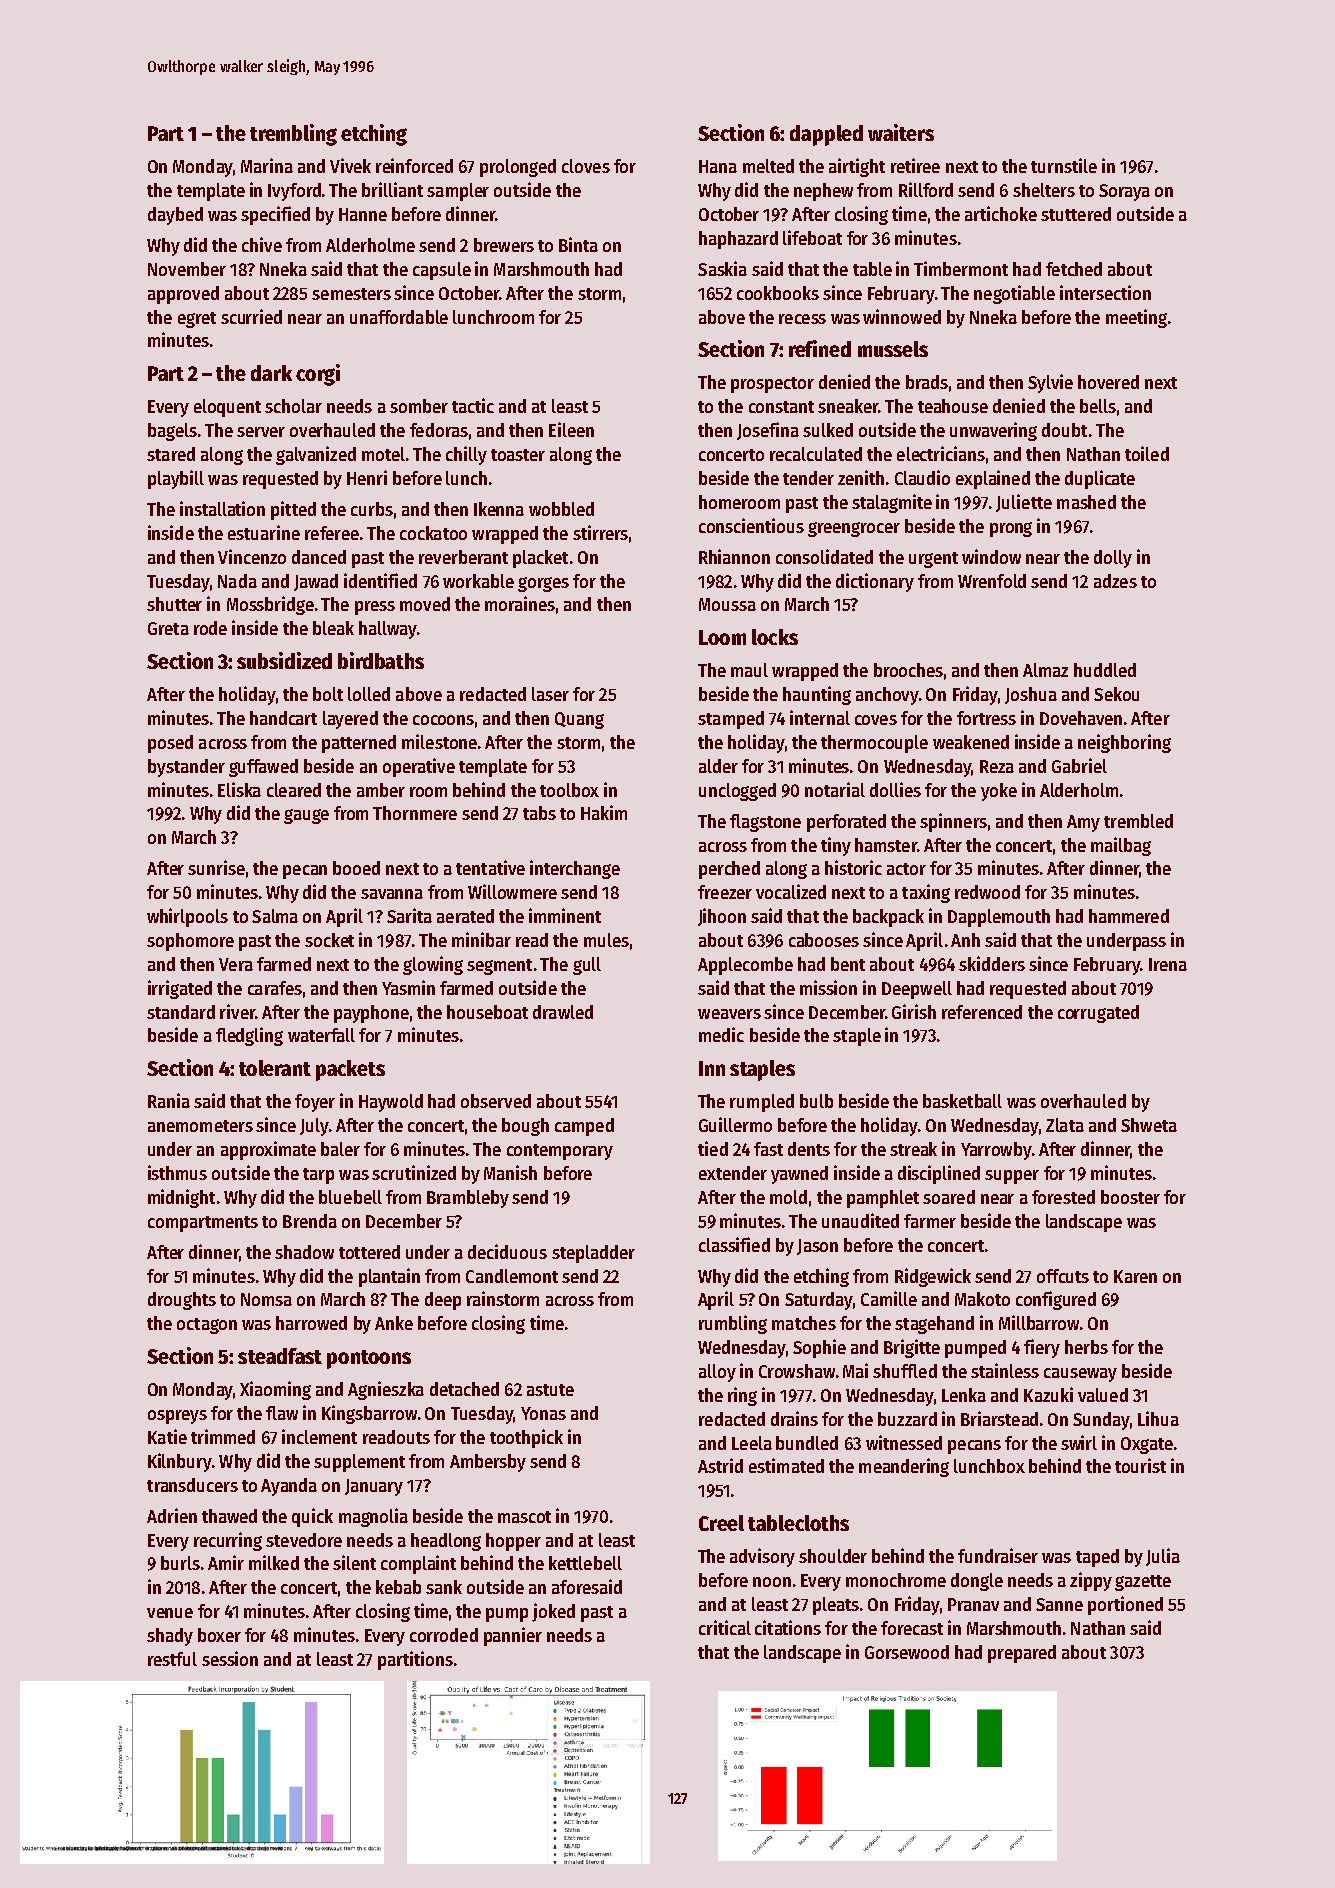 This screenshot has height=1888, width=1335. Describe the element at coordinates (1116, 694) in the screenshot. I see `Sekou` at that location.
